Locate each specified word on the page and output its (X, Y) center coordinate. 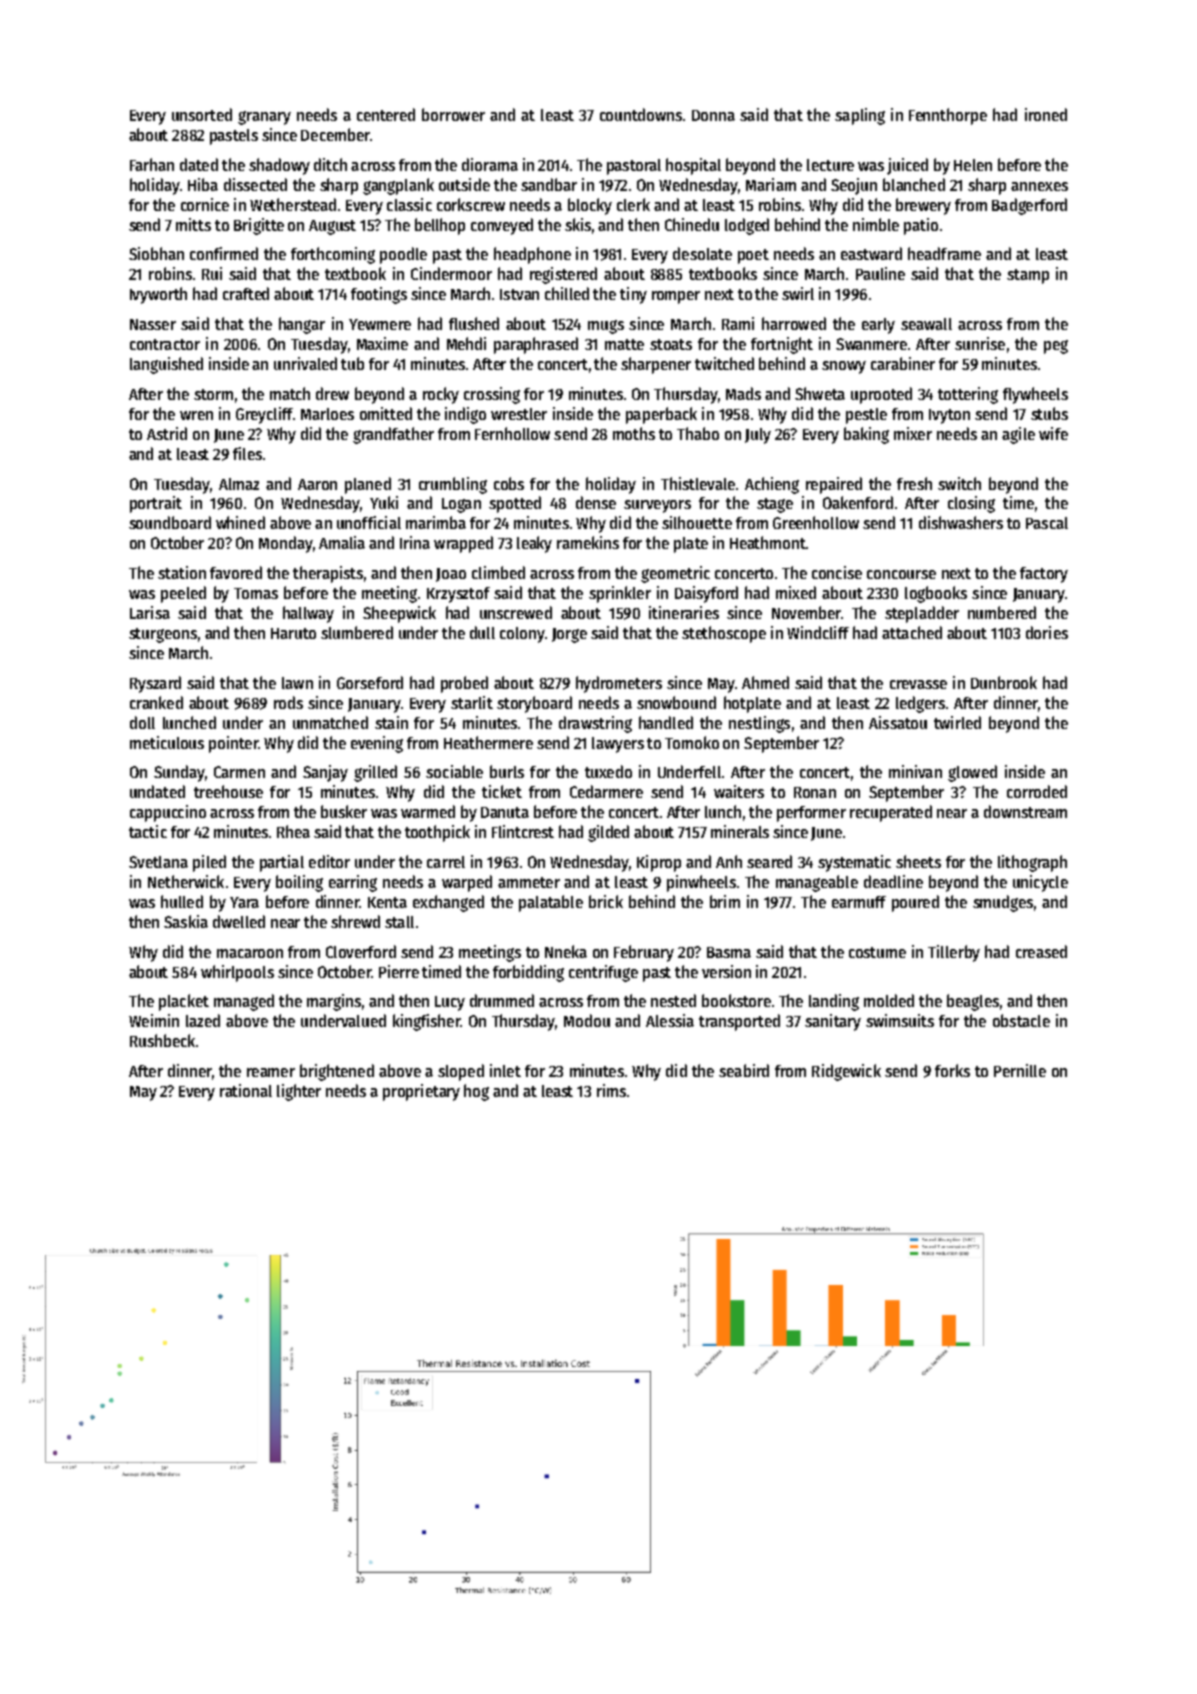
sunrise (980, 343)
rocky (441, 395)
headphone (532, 255)
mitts (193, 224)
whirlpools (237, 973)
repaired (834, 485)
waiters (739, 791)
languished (166, 365)
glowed (972, 773)
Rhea (293, 831)
